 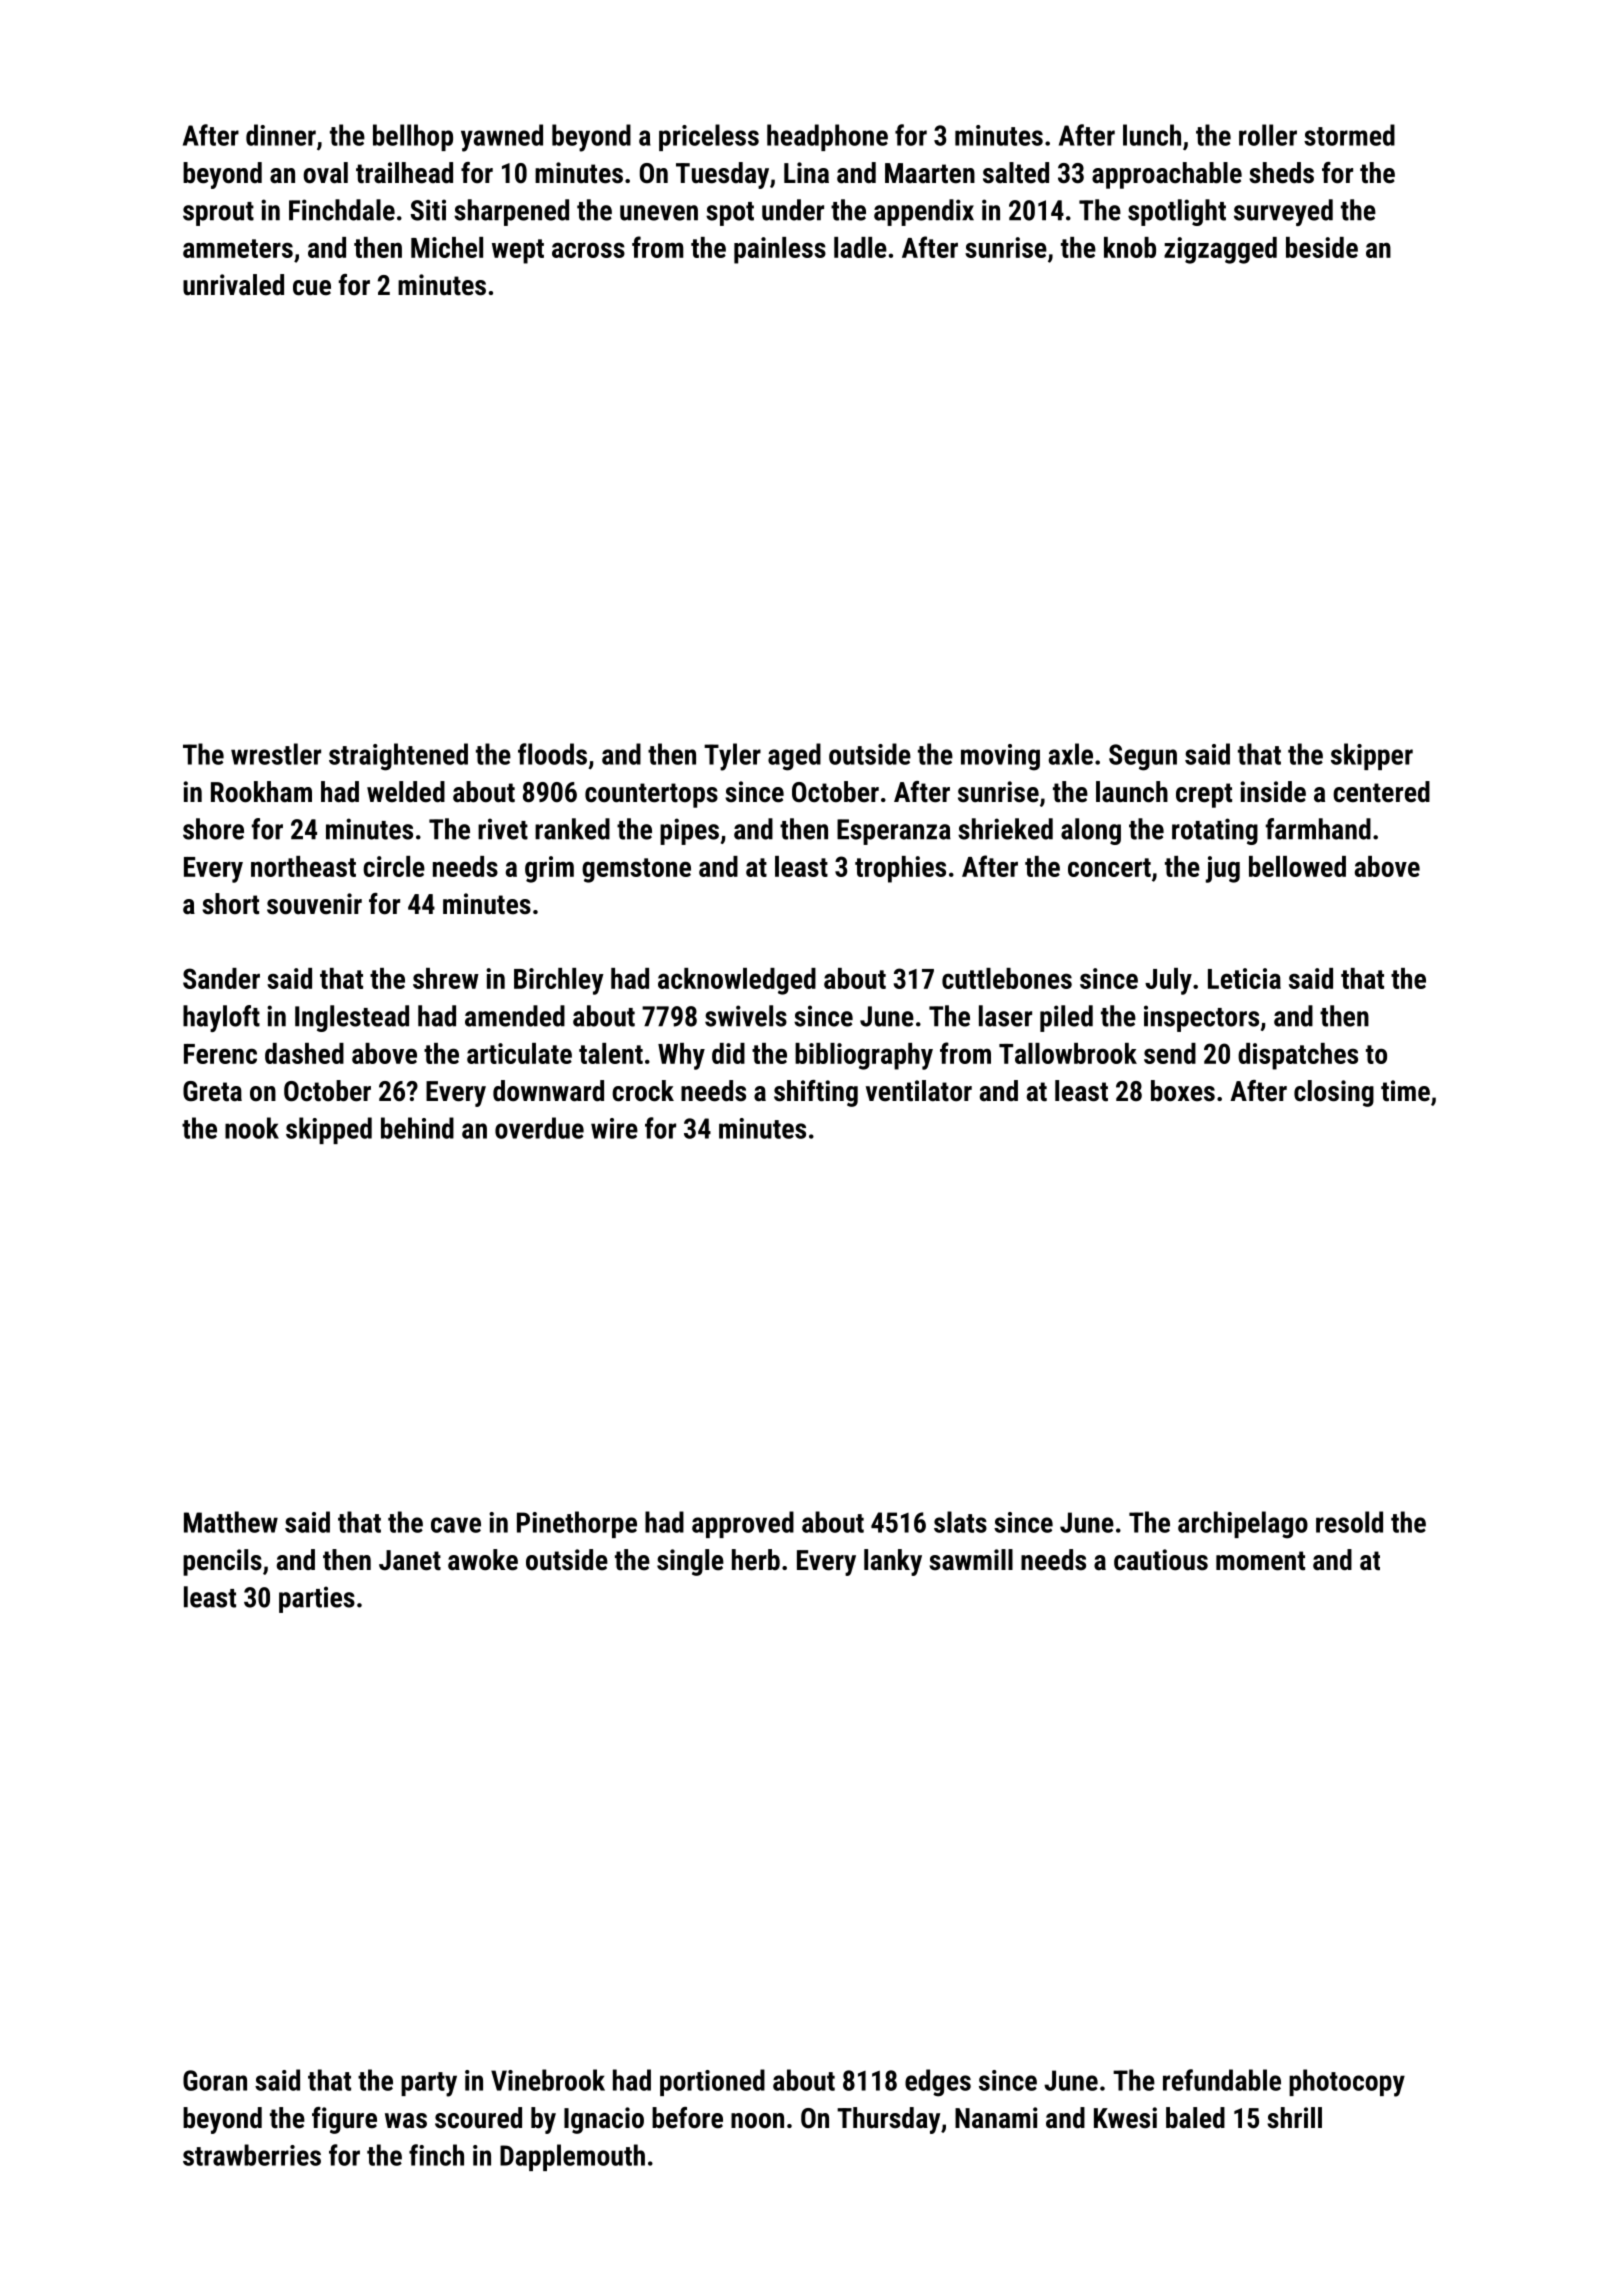 What do you see at coordinates (860, 247) in the image?
I see `ladle` at bounding box center [860, 247].
